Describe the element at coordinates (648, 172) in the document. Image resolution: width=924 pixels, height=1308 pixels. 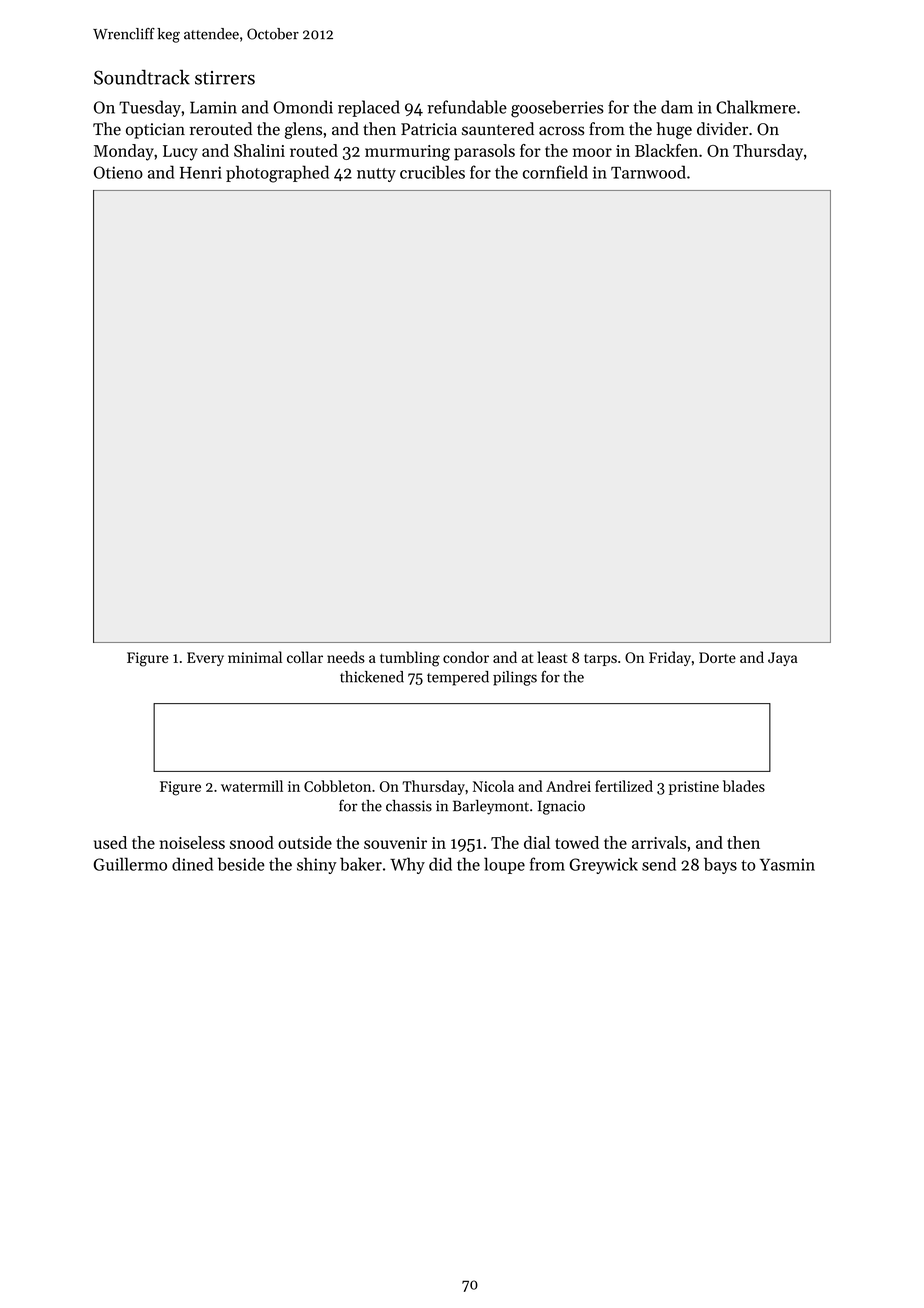
I see `Tarnwood` at that location.
